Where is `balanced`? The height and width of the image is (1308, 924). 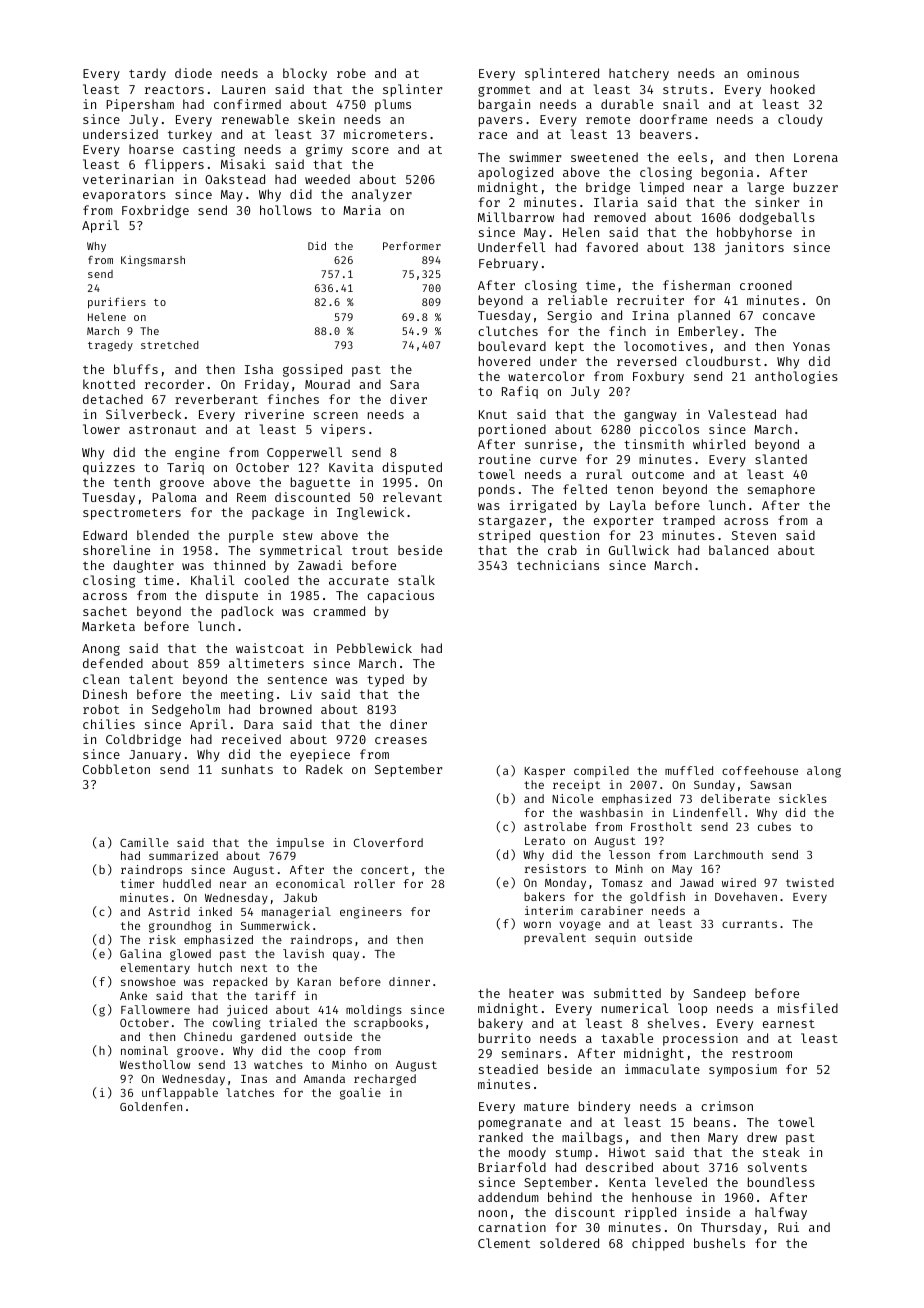
balanced is located at coordinates (738, 550).
